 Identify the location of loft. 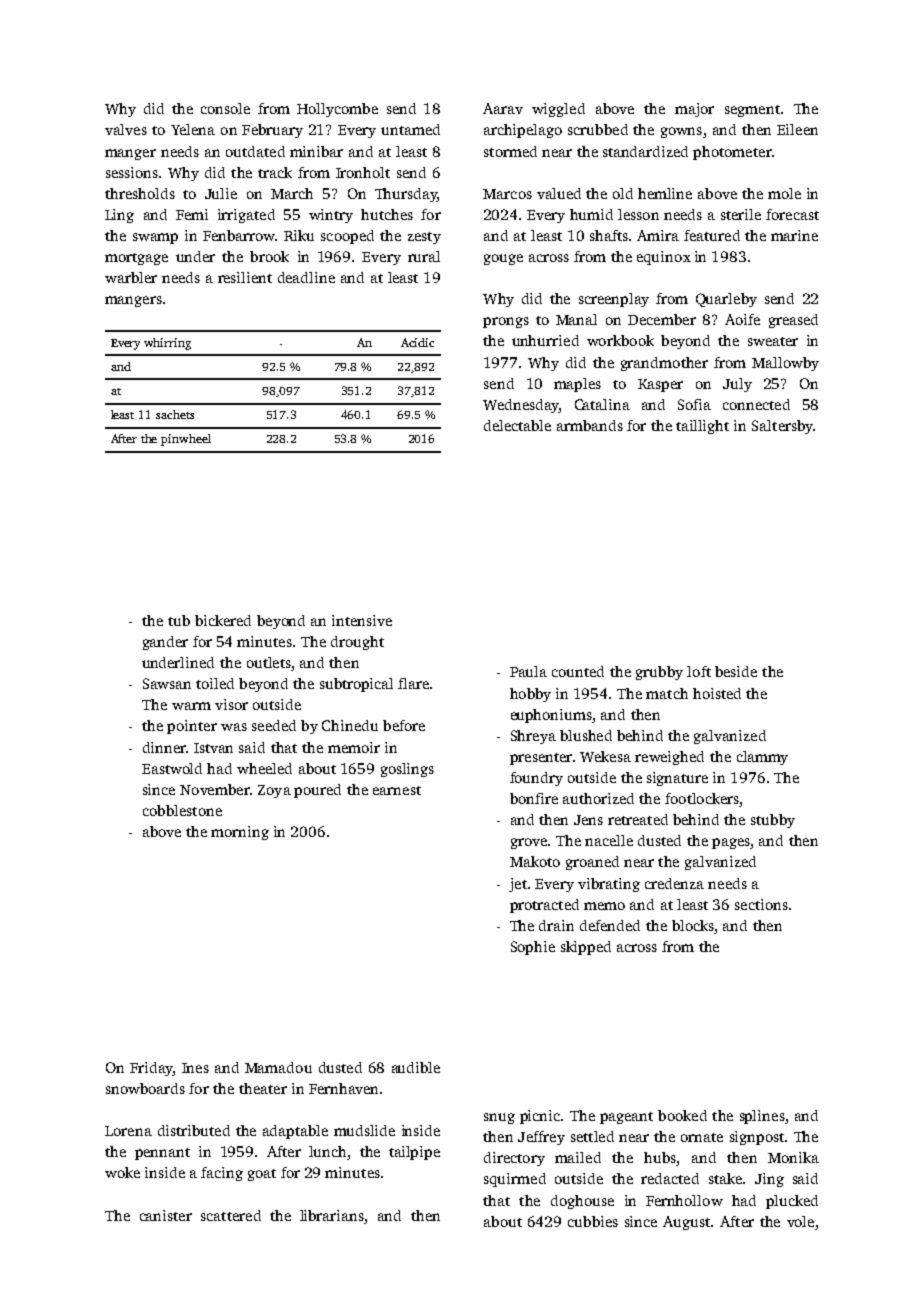
(699, 671).
